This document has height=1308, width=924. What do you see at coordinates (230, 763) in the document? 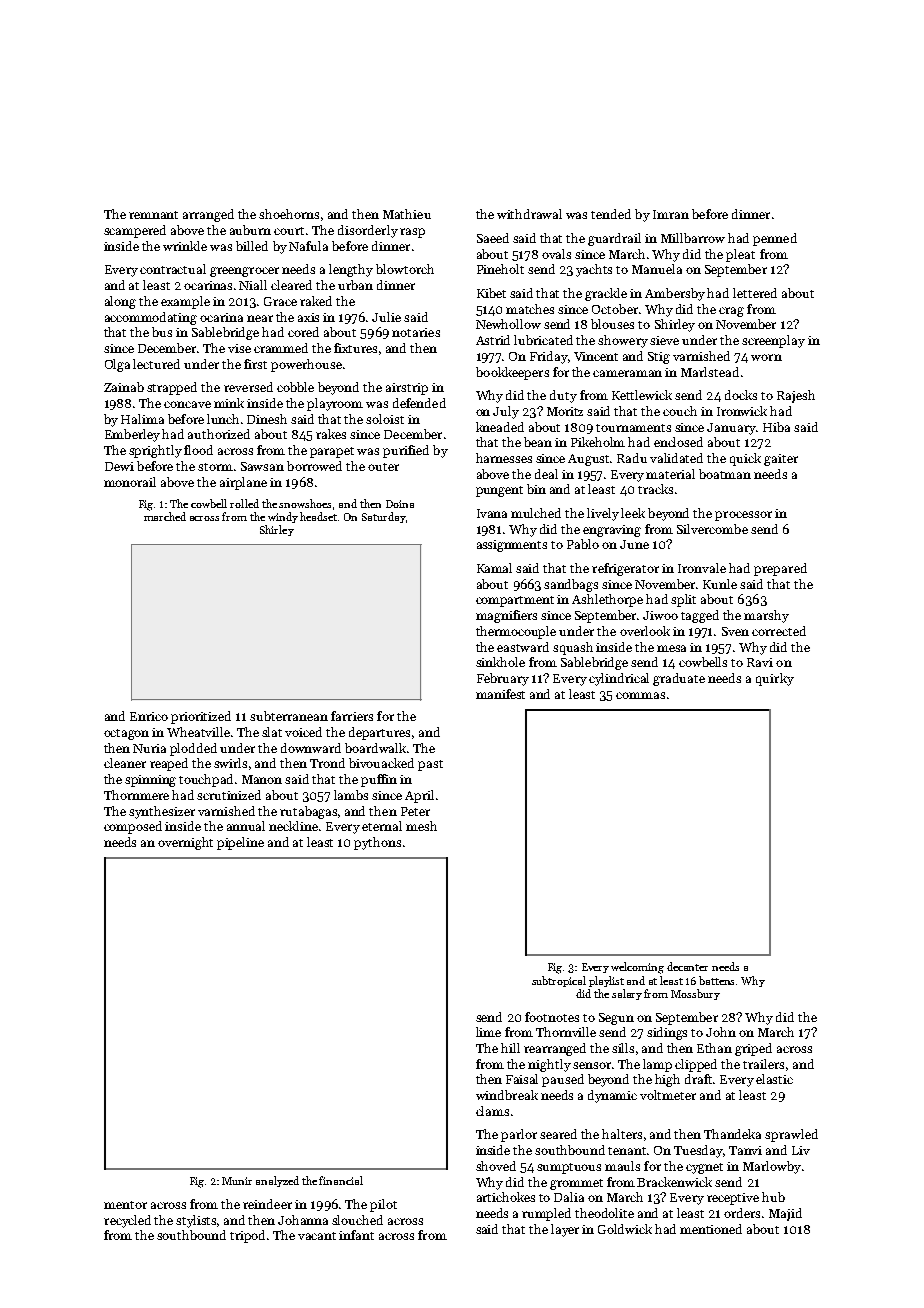
I see `swirls` at bounding box center [230, 763].
